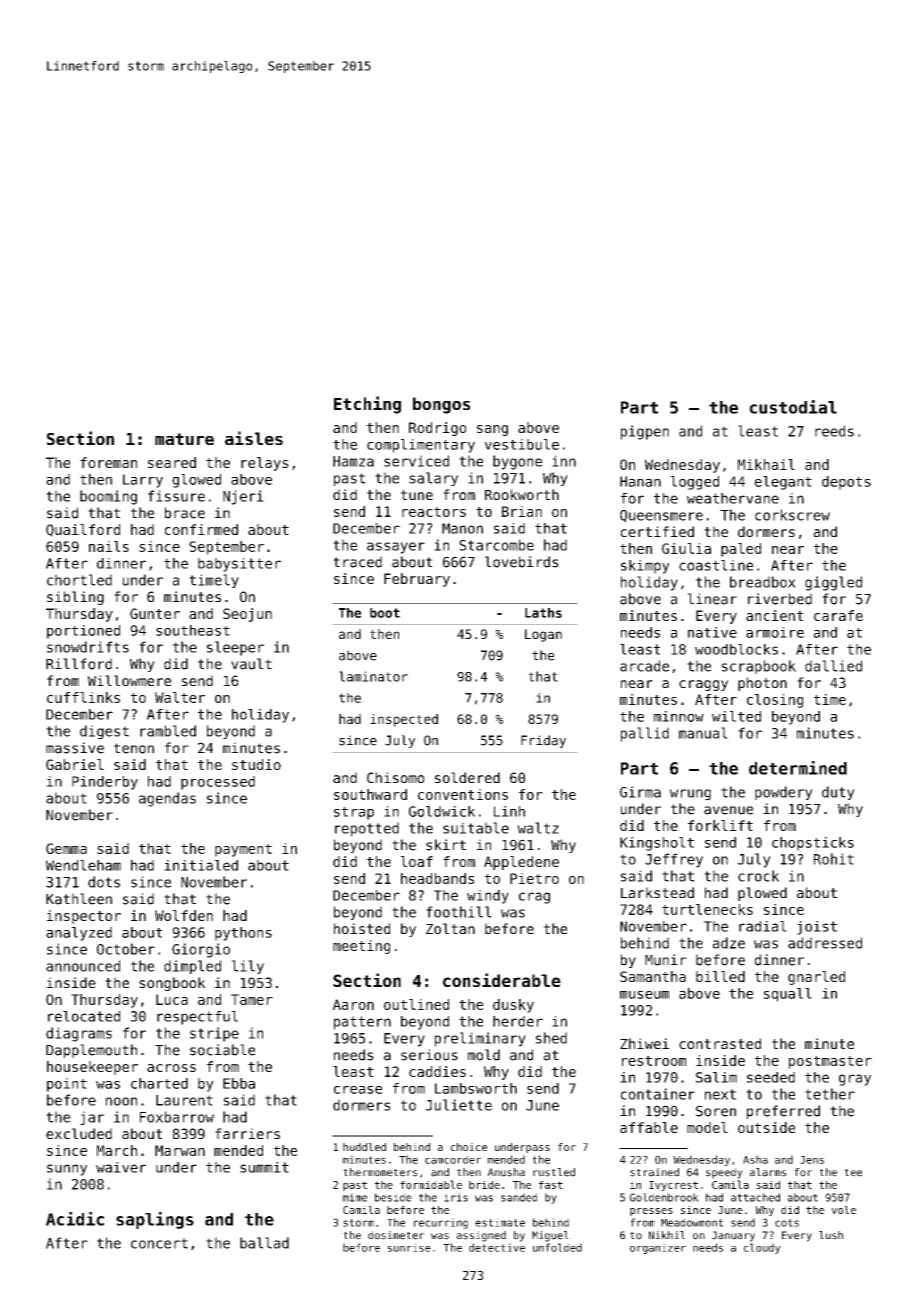  I want to click on Hamza, so click(353, 461).
